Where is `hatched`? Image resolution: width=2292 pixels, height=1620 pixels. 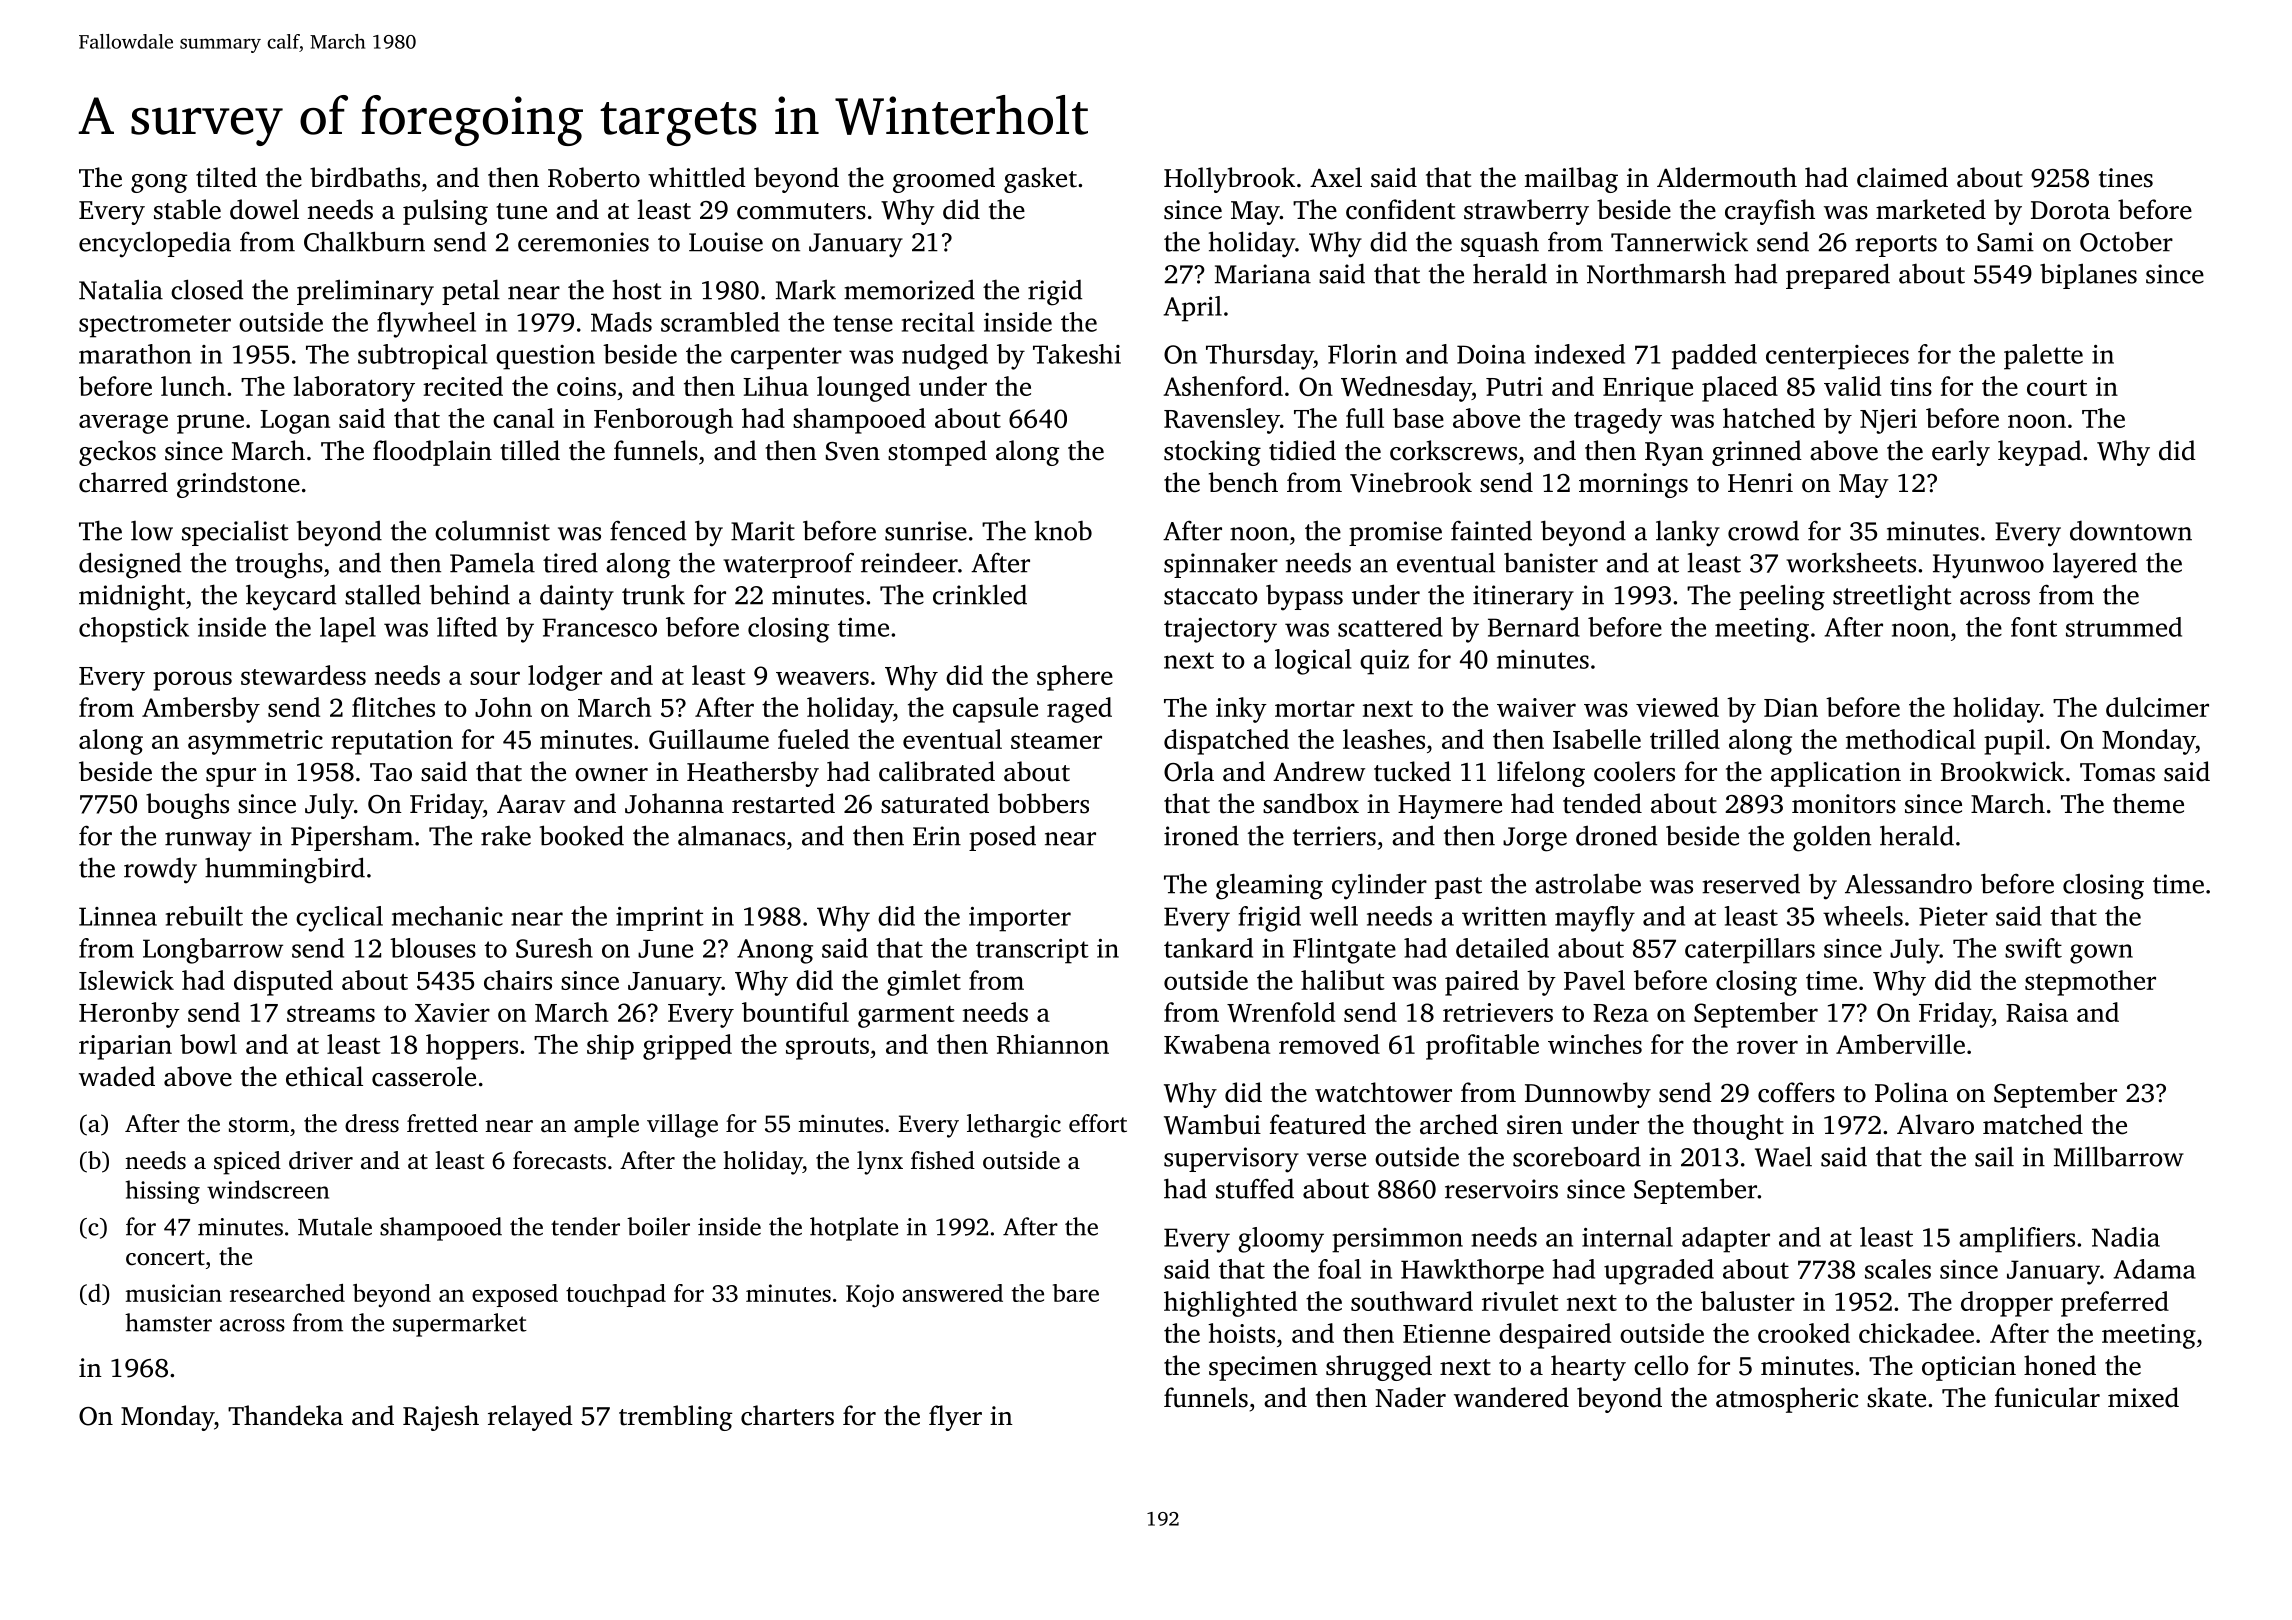 hatched is located at coordinates (1769, 418).
